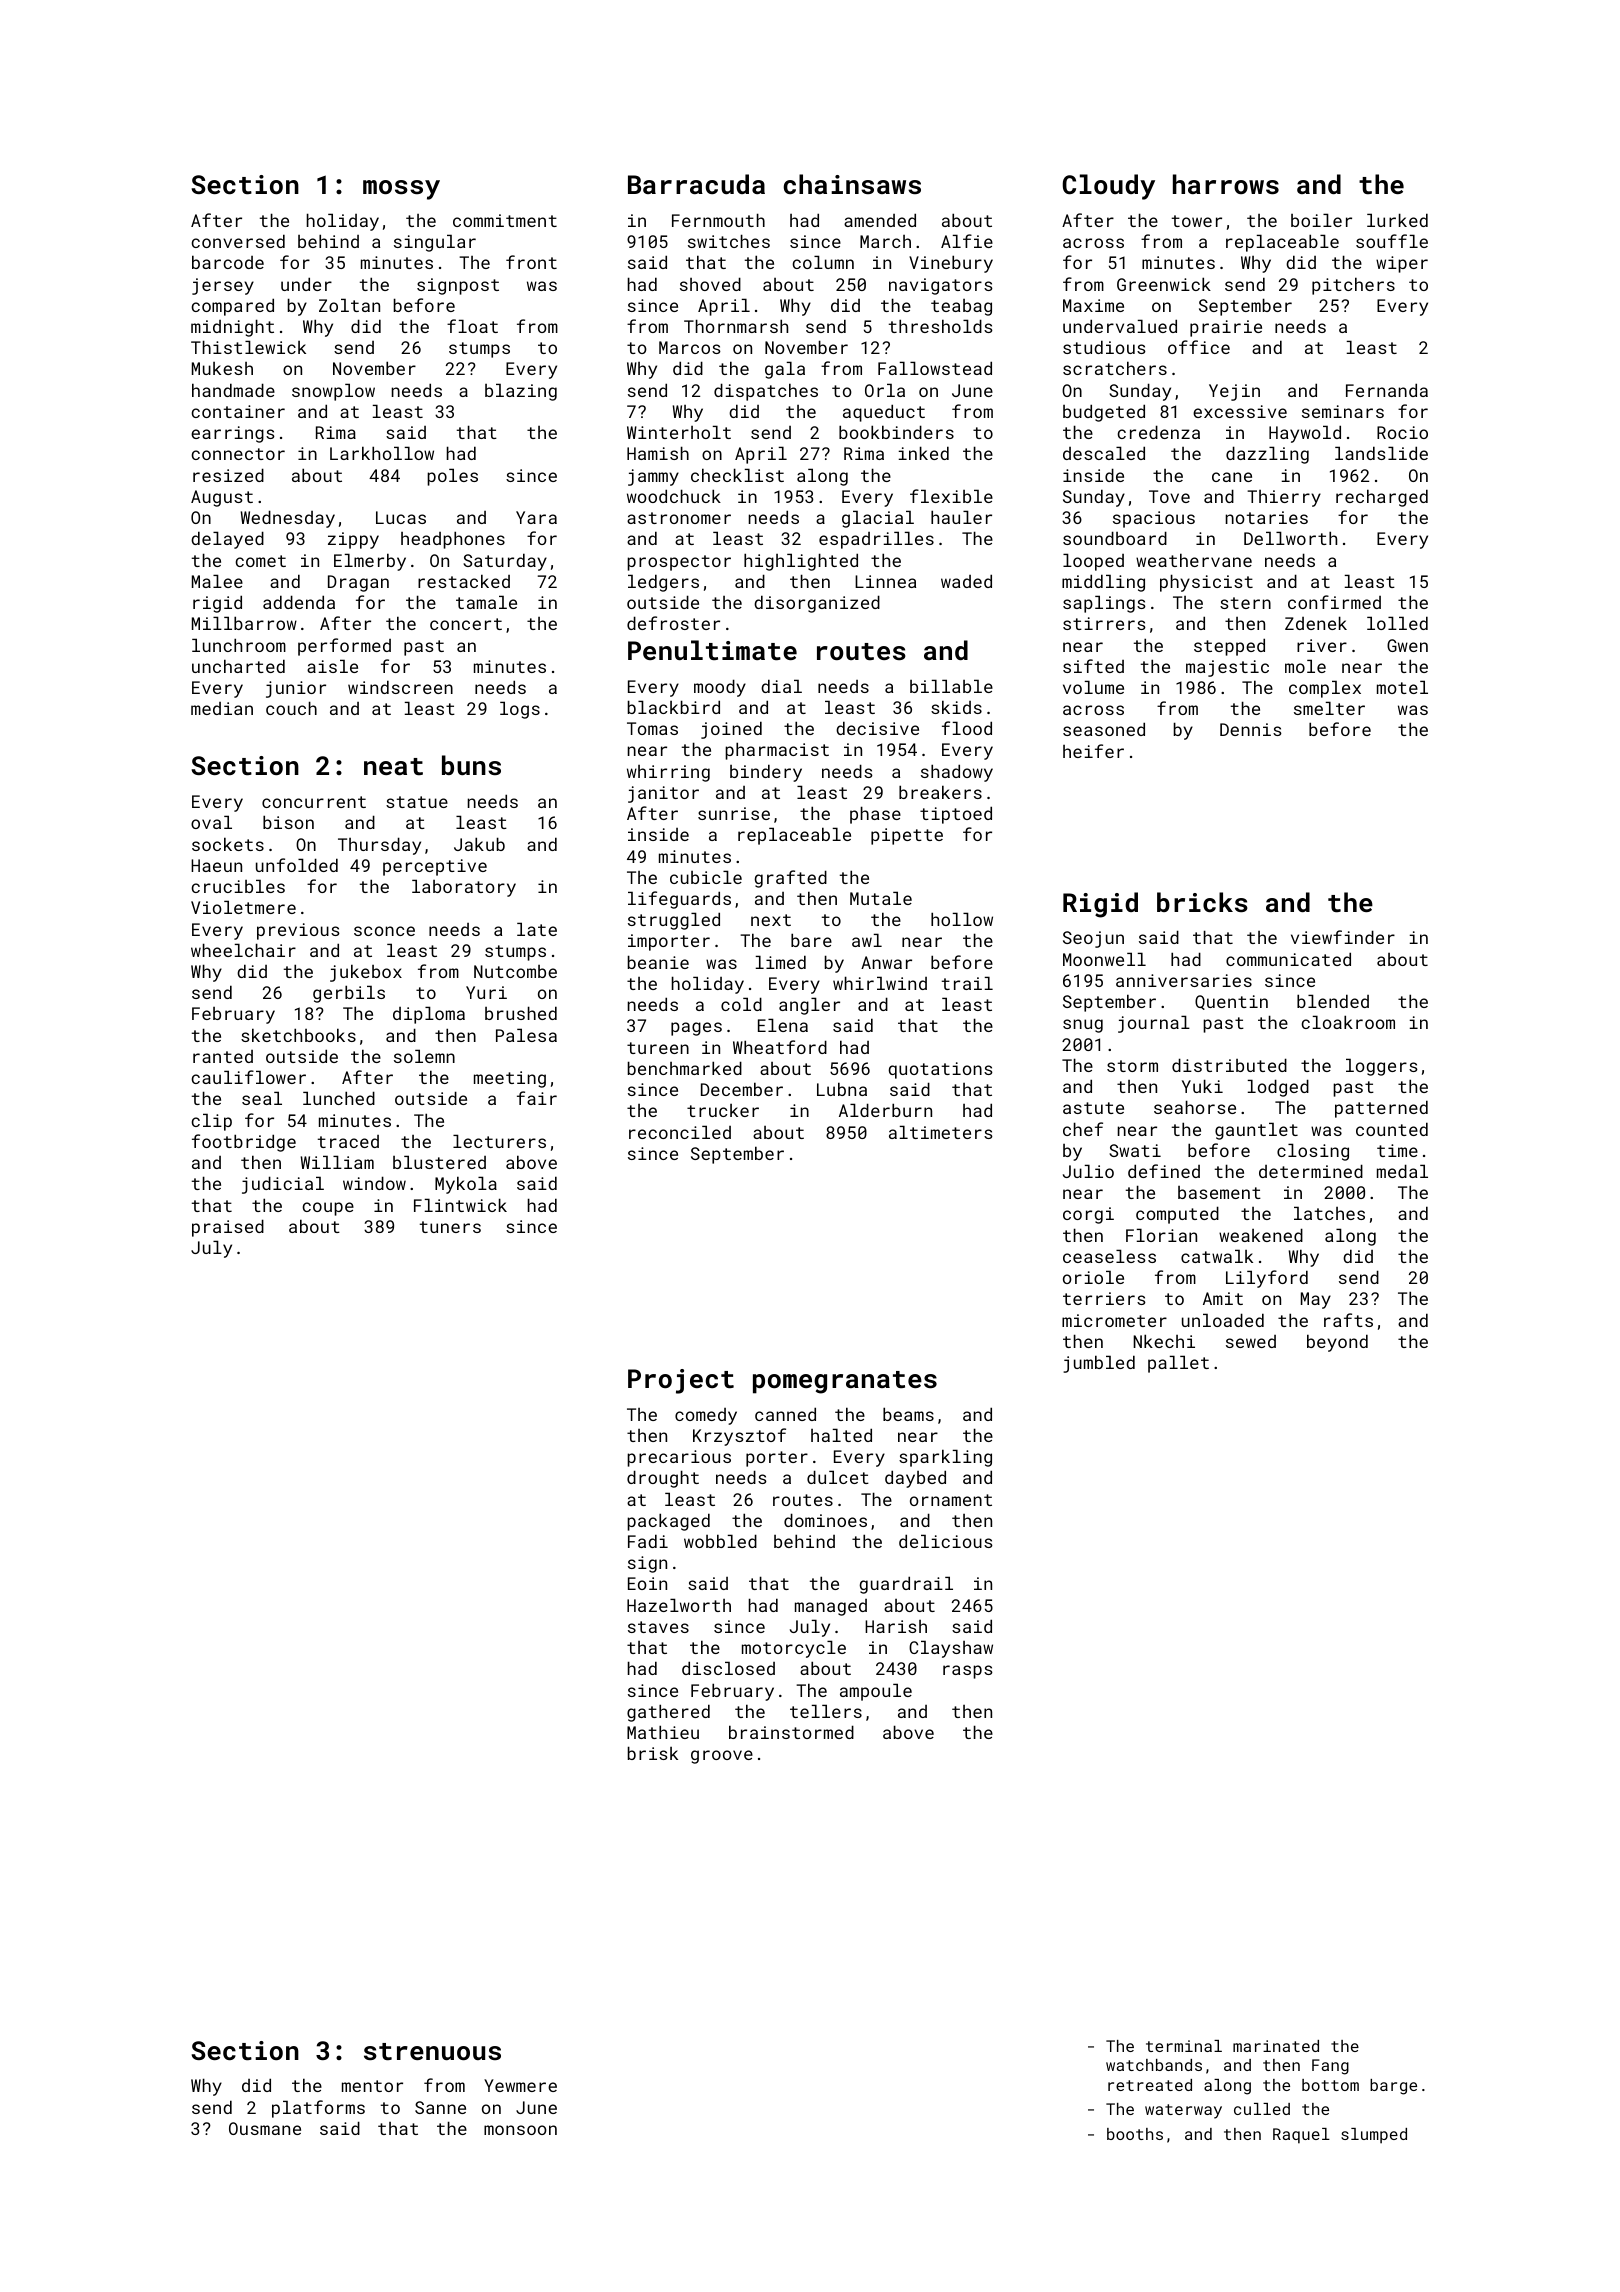 This image has height=2292, width=1620. Describe the element at coordinates (825, 1520) in the image. I see `dominoes` at that location.
